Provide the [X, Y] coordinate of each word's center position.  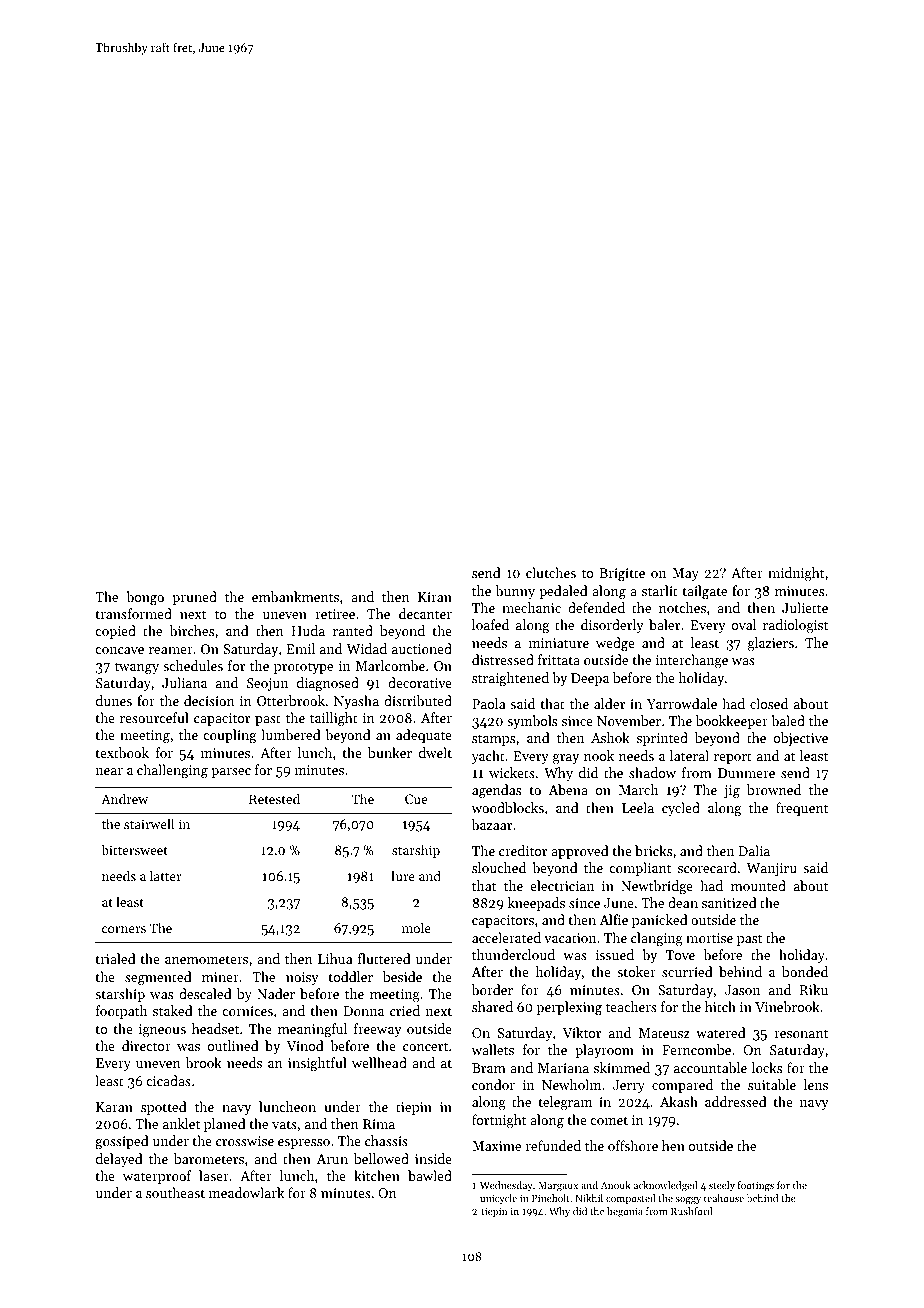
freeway [378, 1030]
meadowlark [246, 1192]
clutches [551, 572]
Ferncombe [696, 1049]
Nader [276, 993]
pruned [194, 598]
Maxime [496, 1146]
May [685, 574]
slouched [499, 867]
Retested [274, 798]
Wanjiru [771, 869]
